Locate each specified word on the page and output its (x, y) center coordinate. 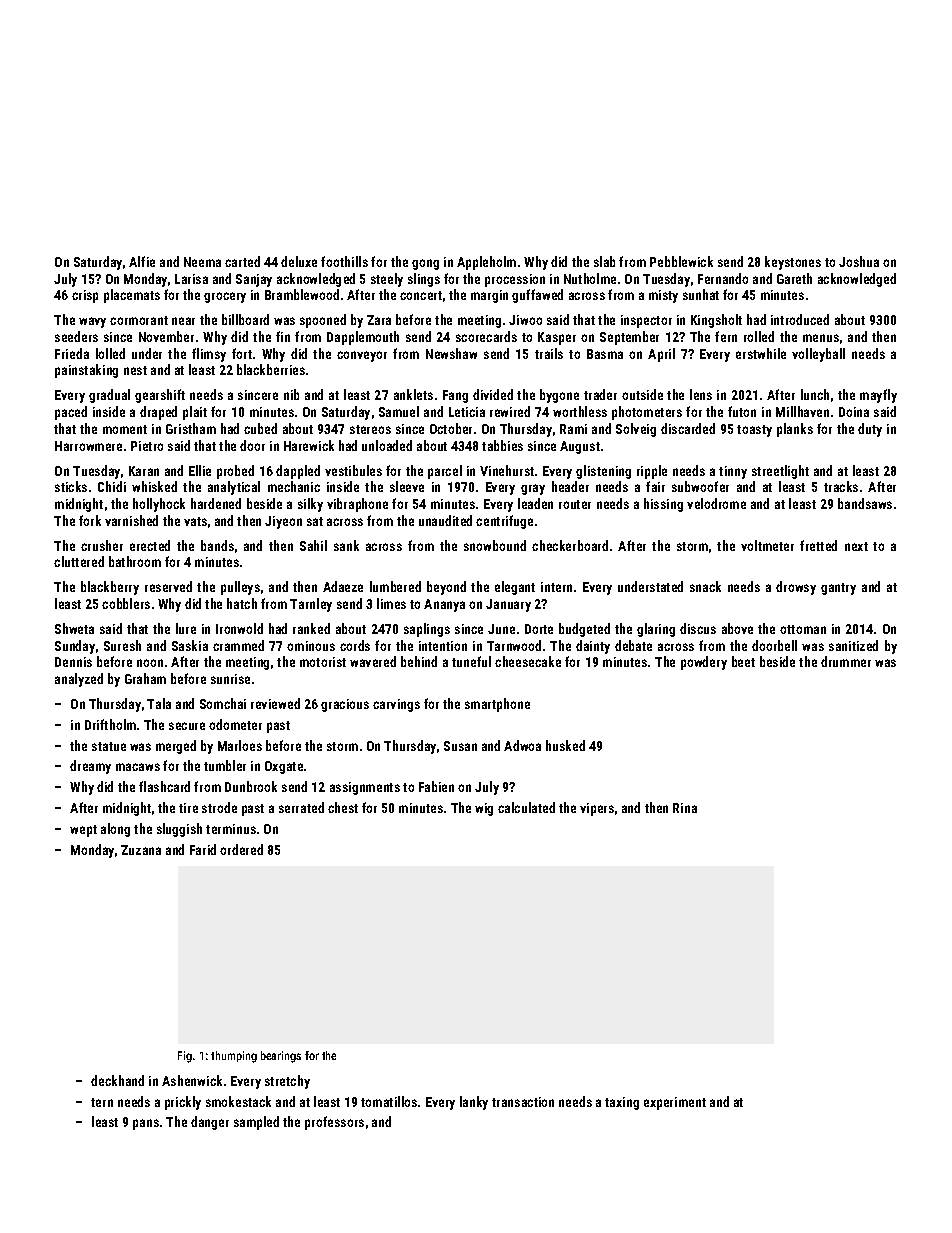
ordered (241, 849)
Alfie (142, 261)
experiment (675, 1103)
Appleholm (486, 263)
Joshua (859, 261)
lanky (474, 1103)
